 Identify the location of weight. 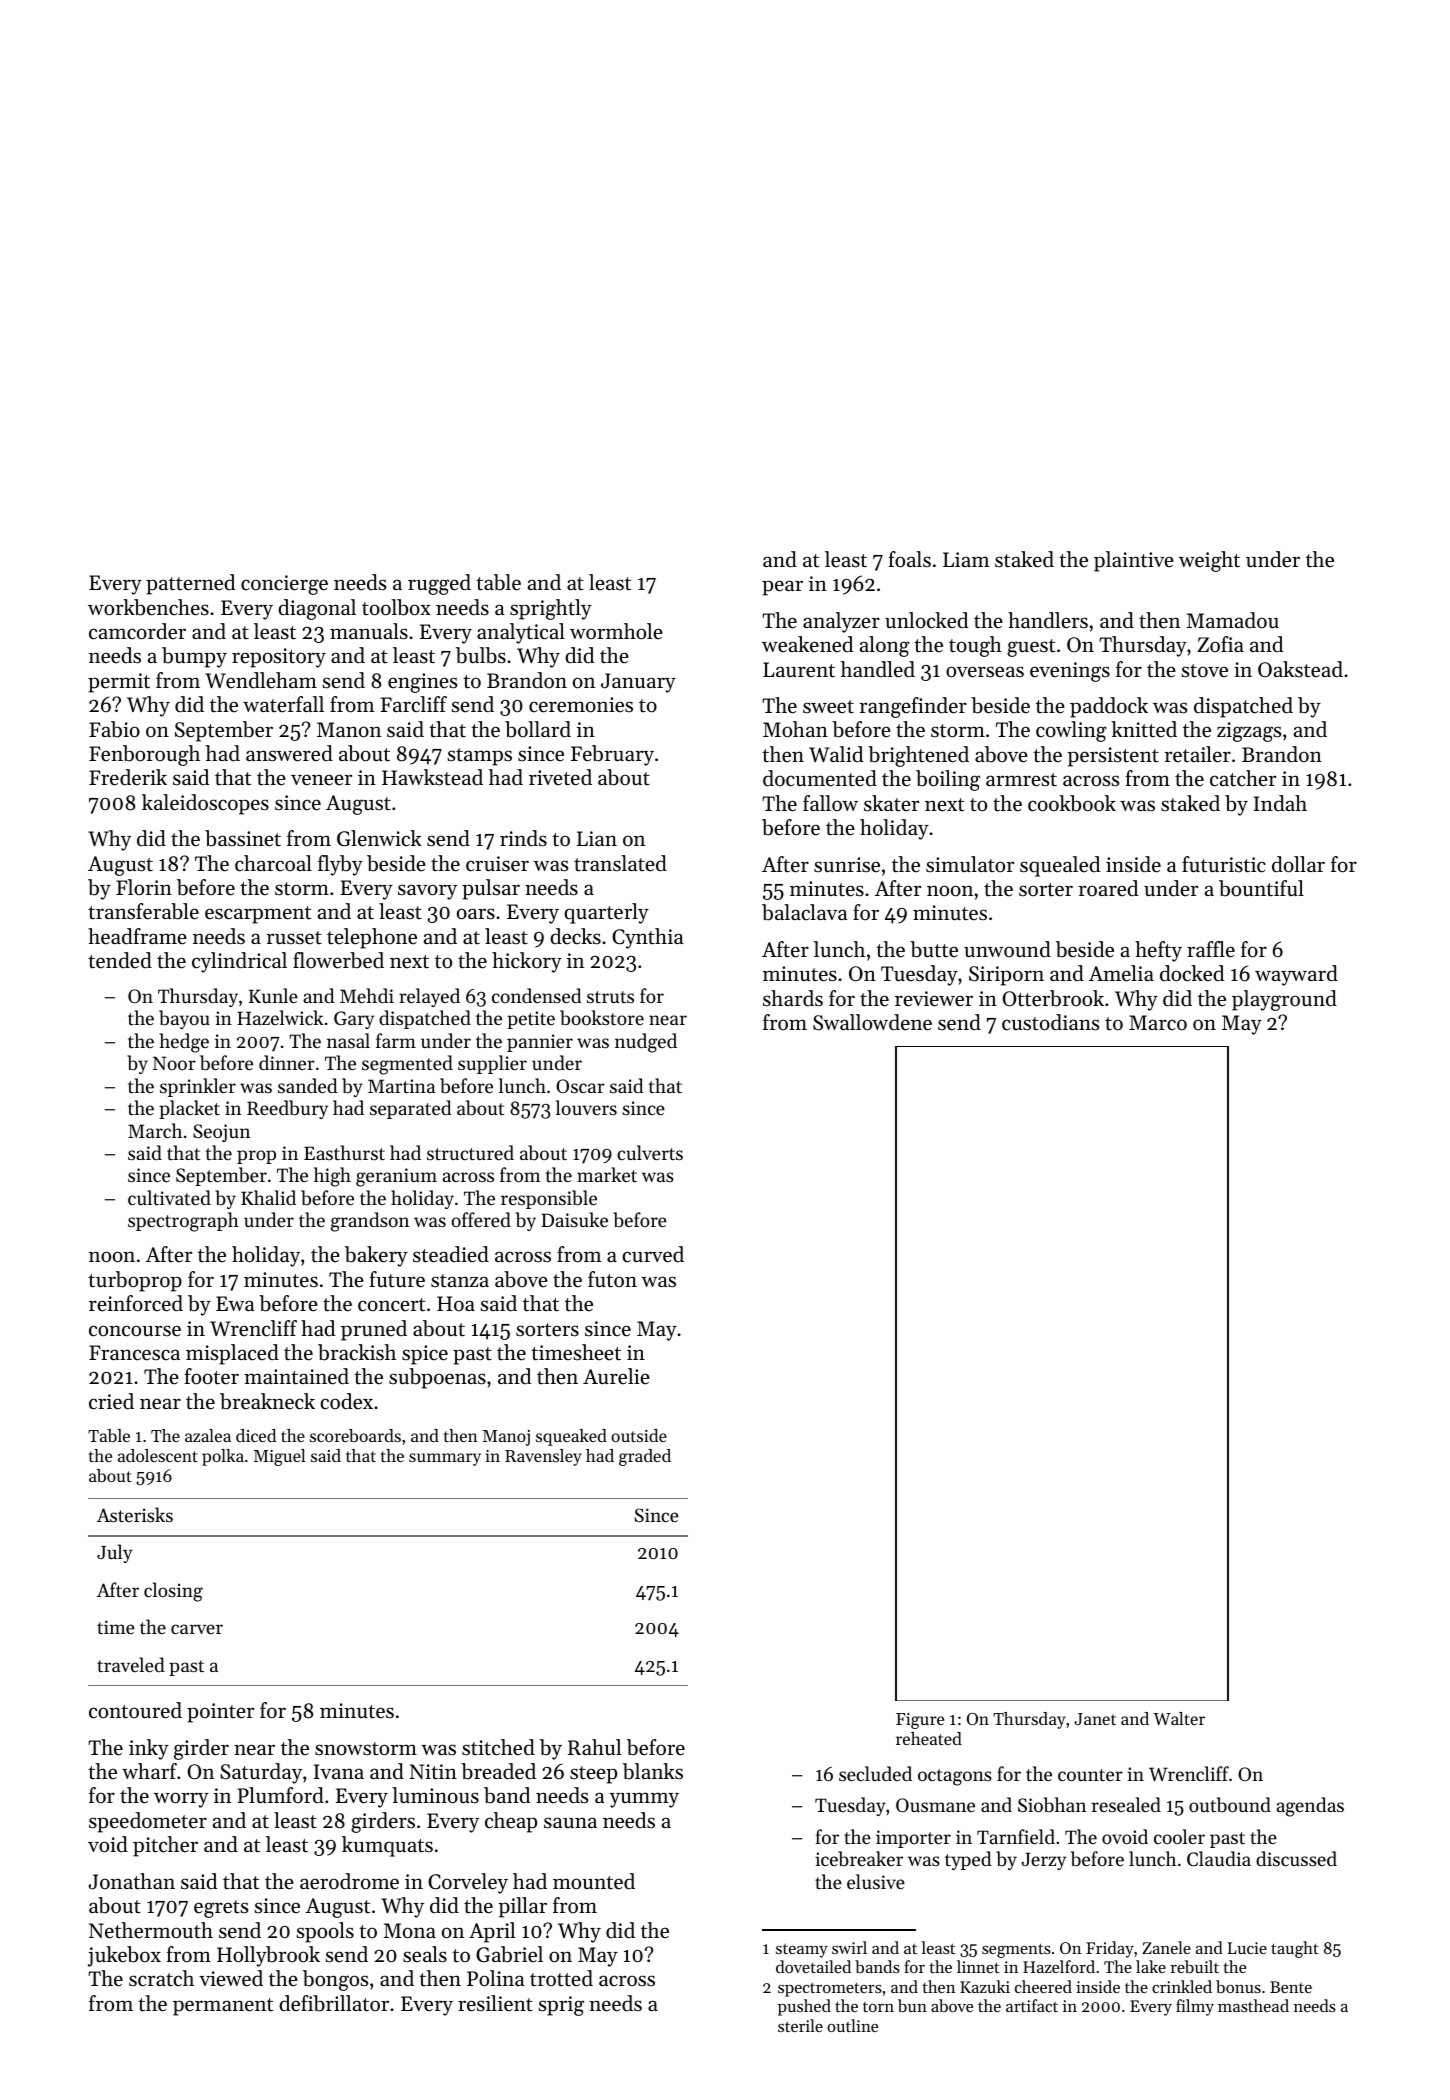
(1209, 561).
